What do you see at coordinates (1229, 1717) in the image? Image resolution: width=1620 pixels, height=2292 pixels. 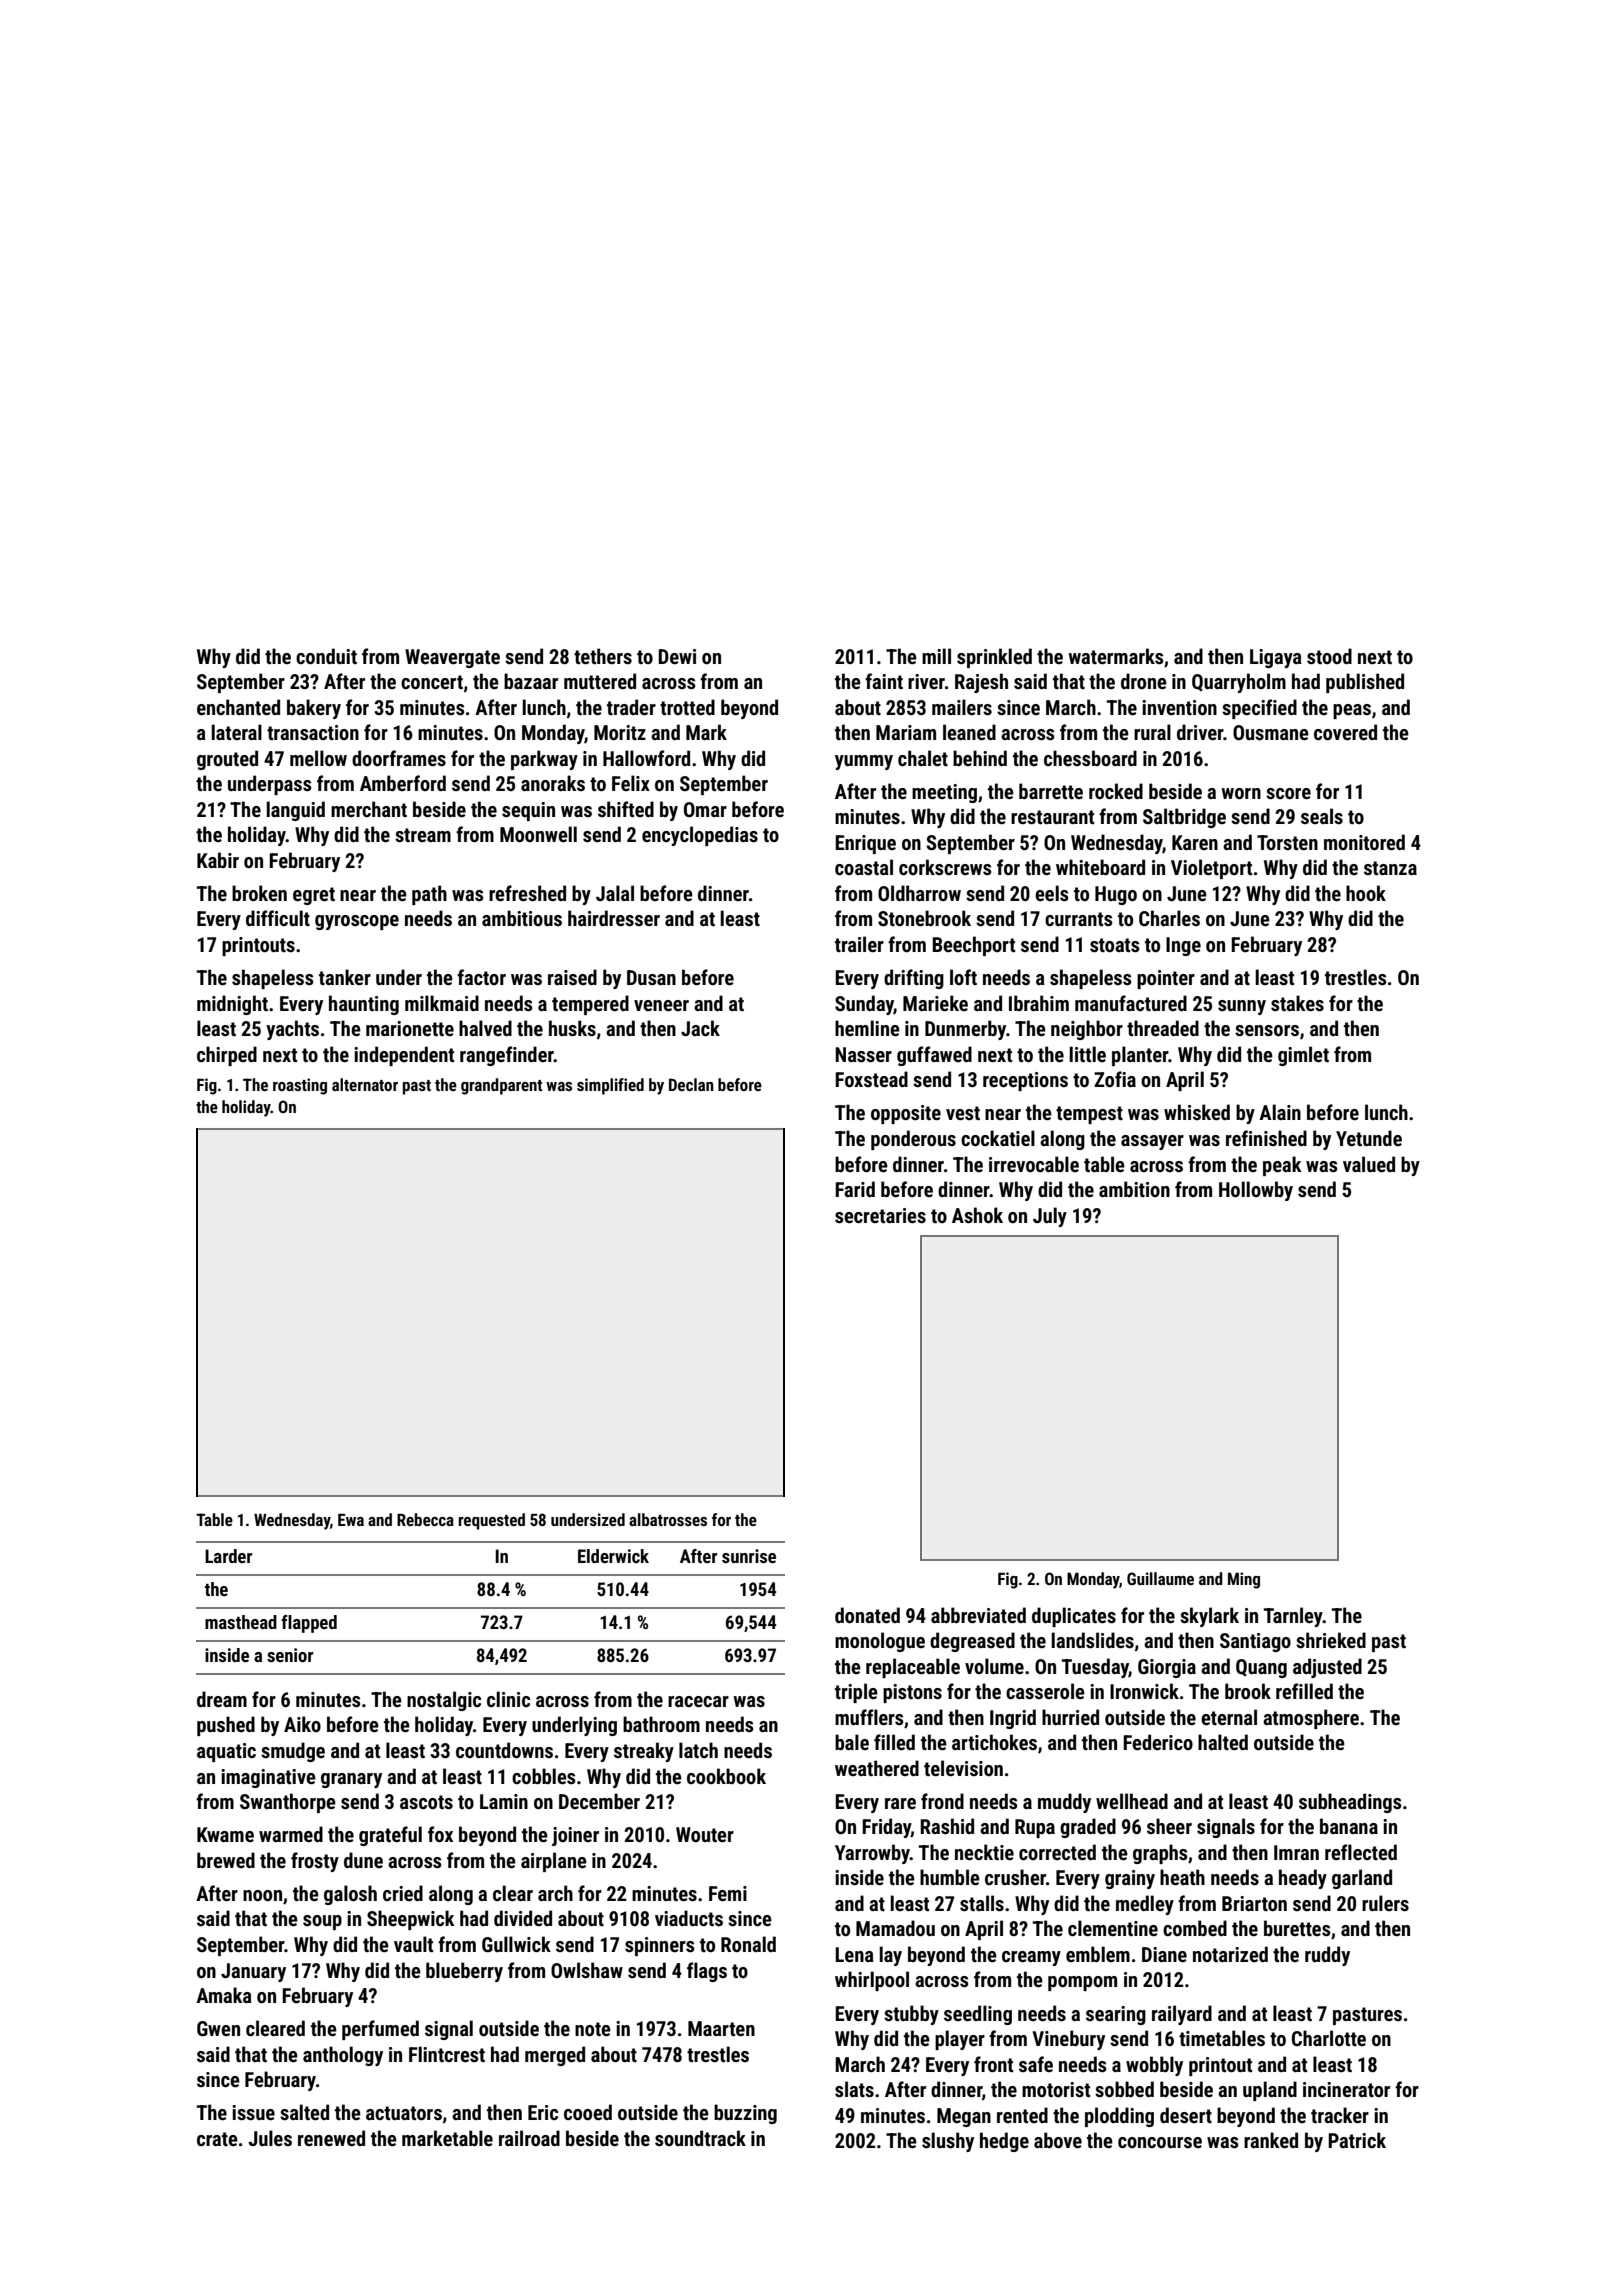 I see `eternal` at bounding box center [1229, 1717].
